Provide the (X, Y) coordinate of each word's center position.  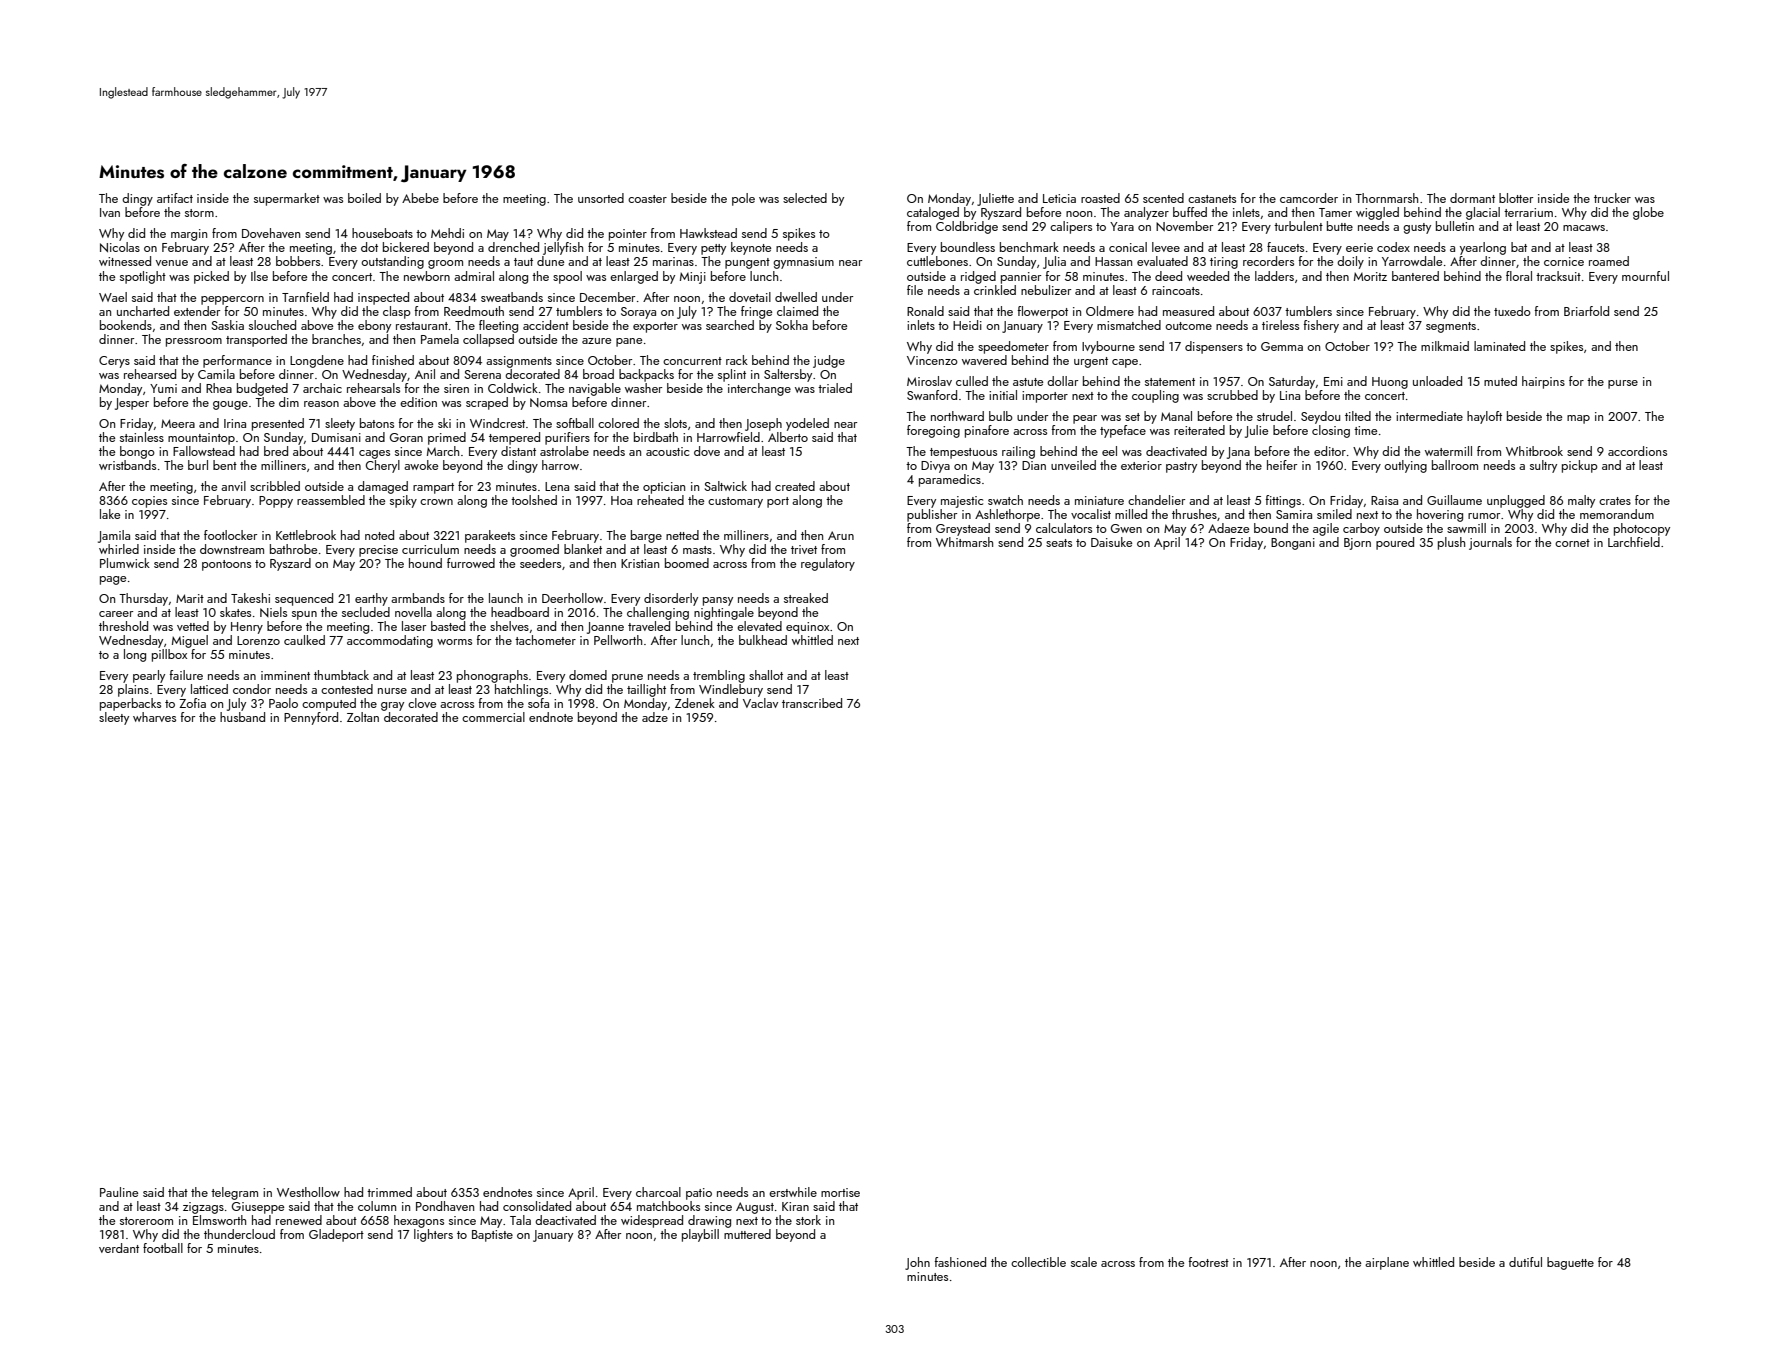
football (163, 1248)
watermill (1448, 451)
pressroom (194, 342)
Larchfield (1634, 542)
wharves (154, 717)
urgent (1091, 362)
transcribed (812, 703)
